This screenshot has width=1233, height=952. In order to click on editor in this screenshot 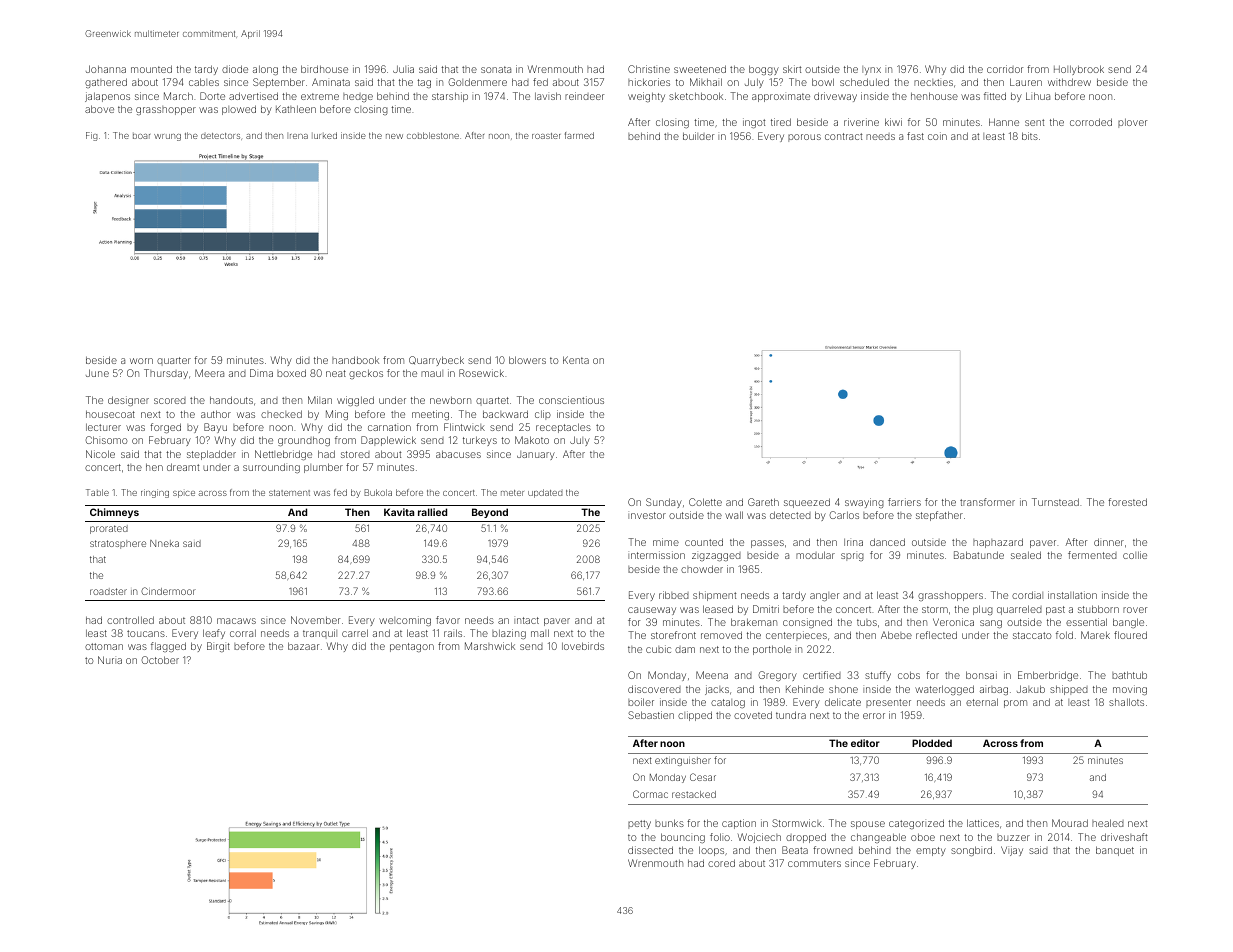, I will do `click(865, 743)`.
